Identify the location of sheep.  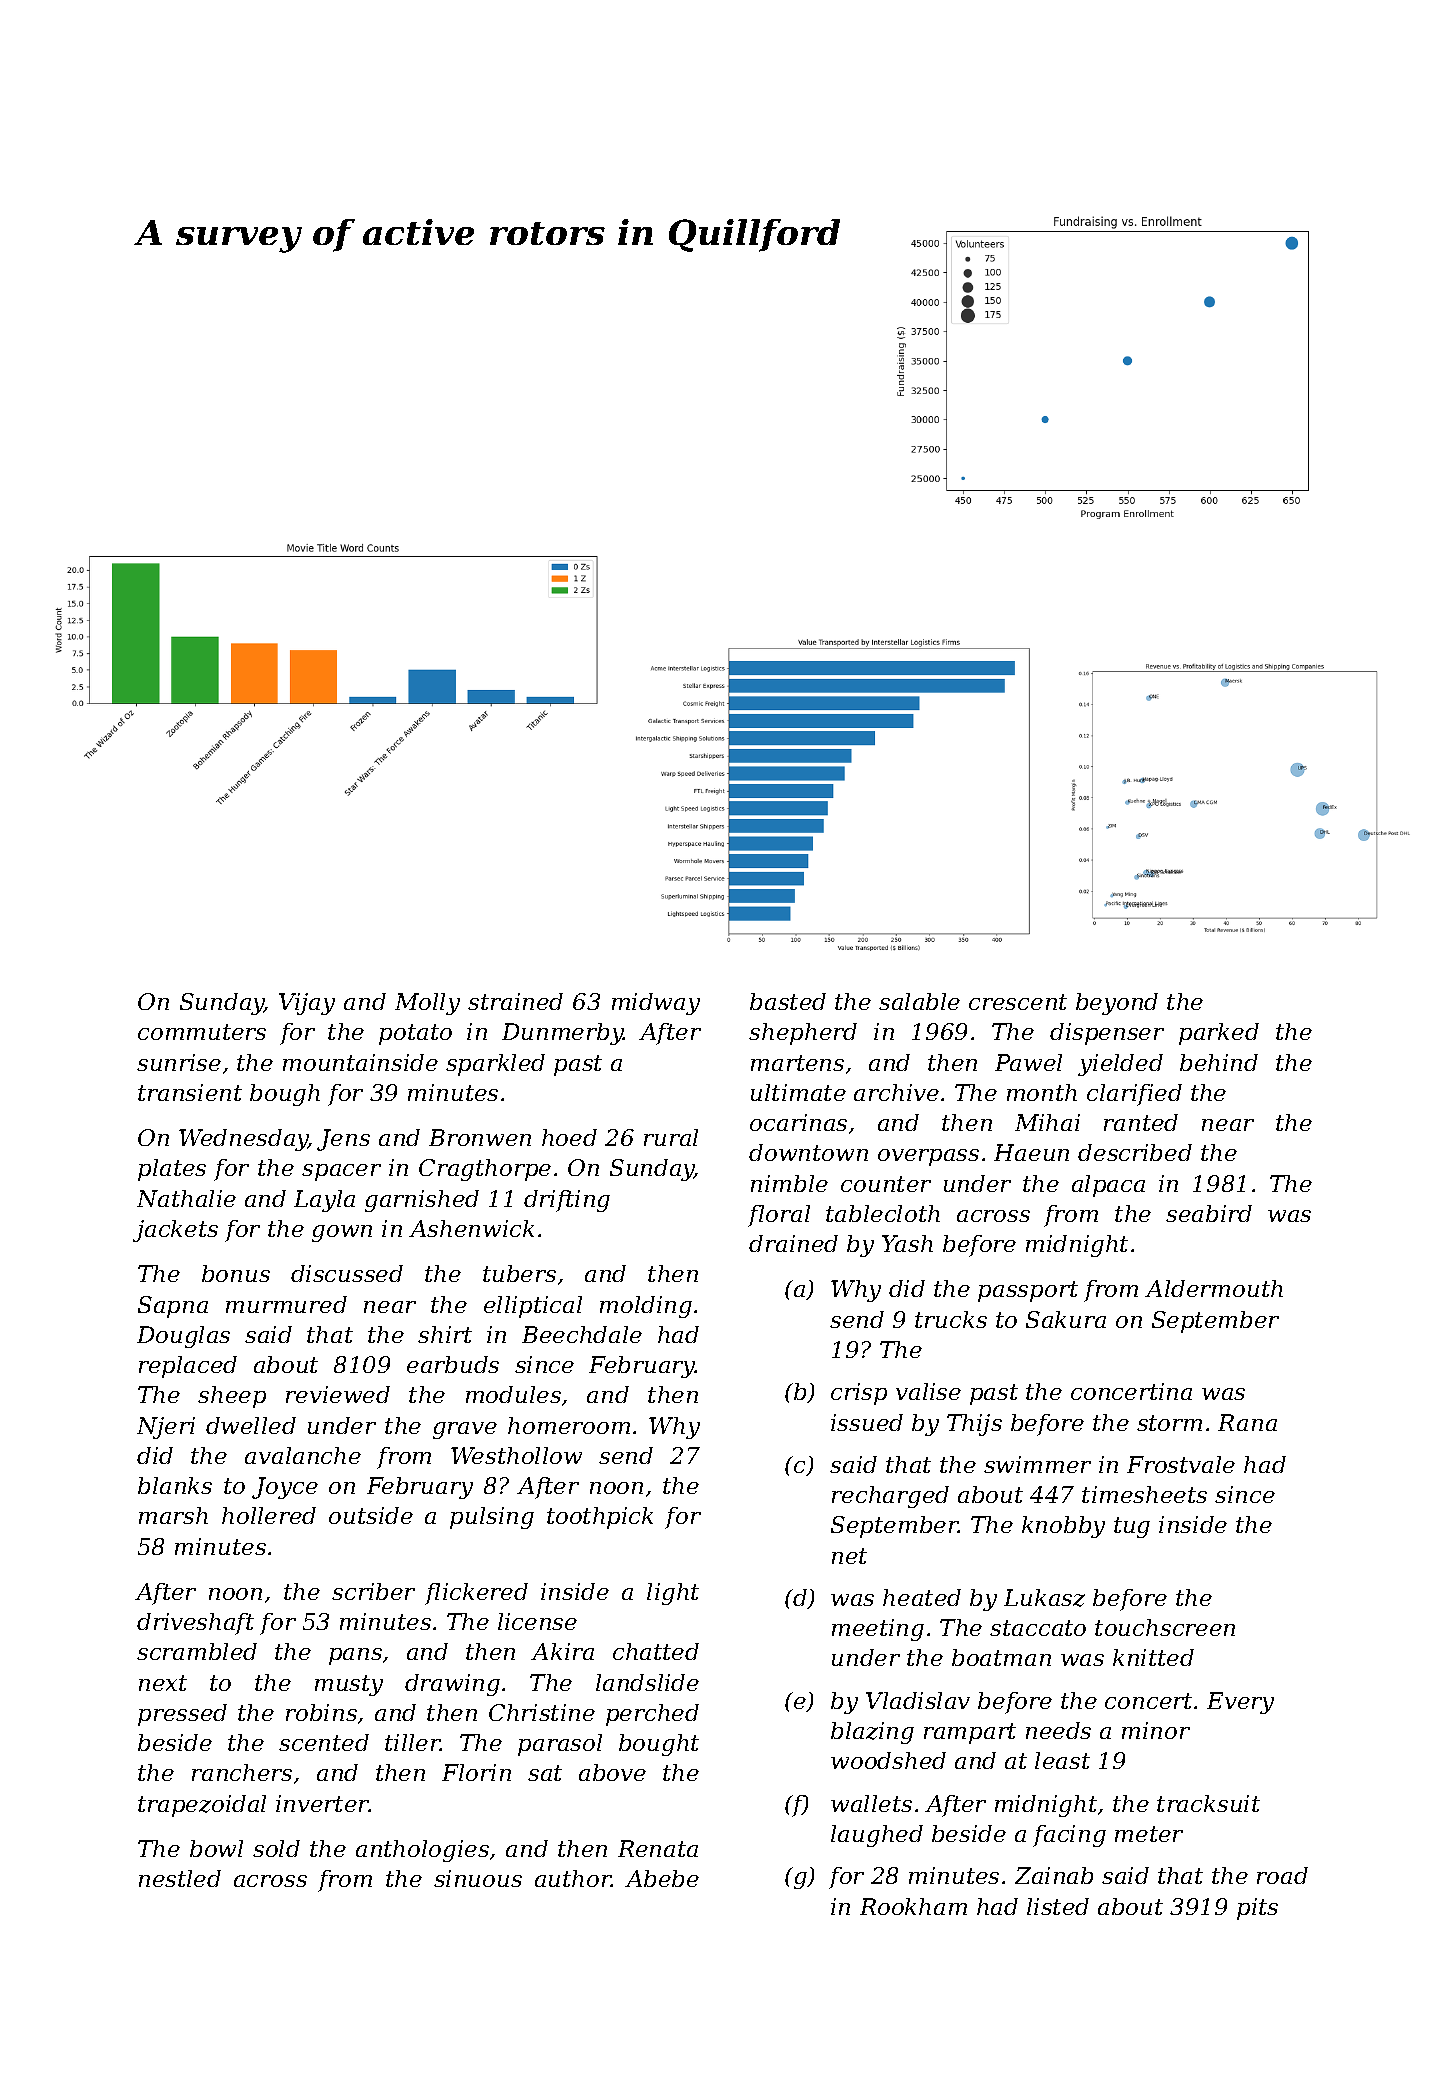
(232, 1397).
